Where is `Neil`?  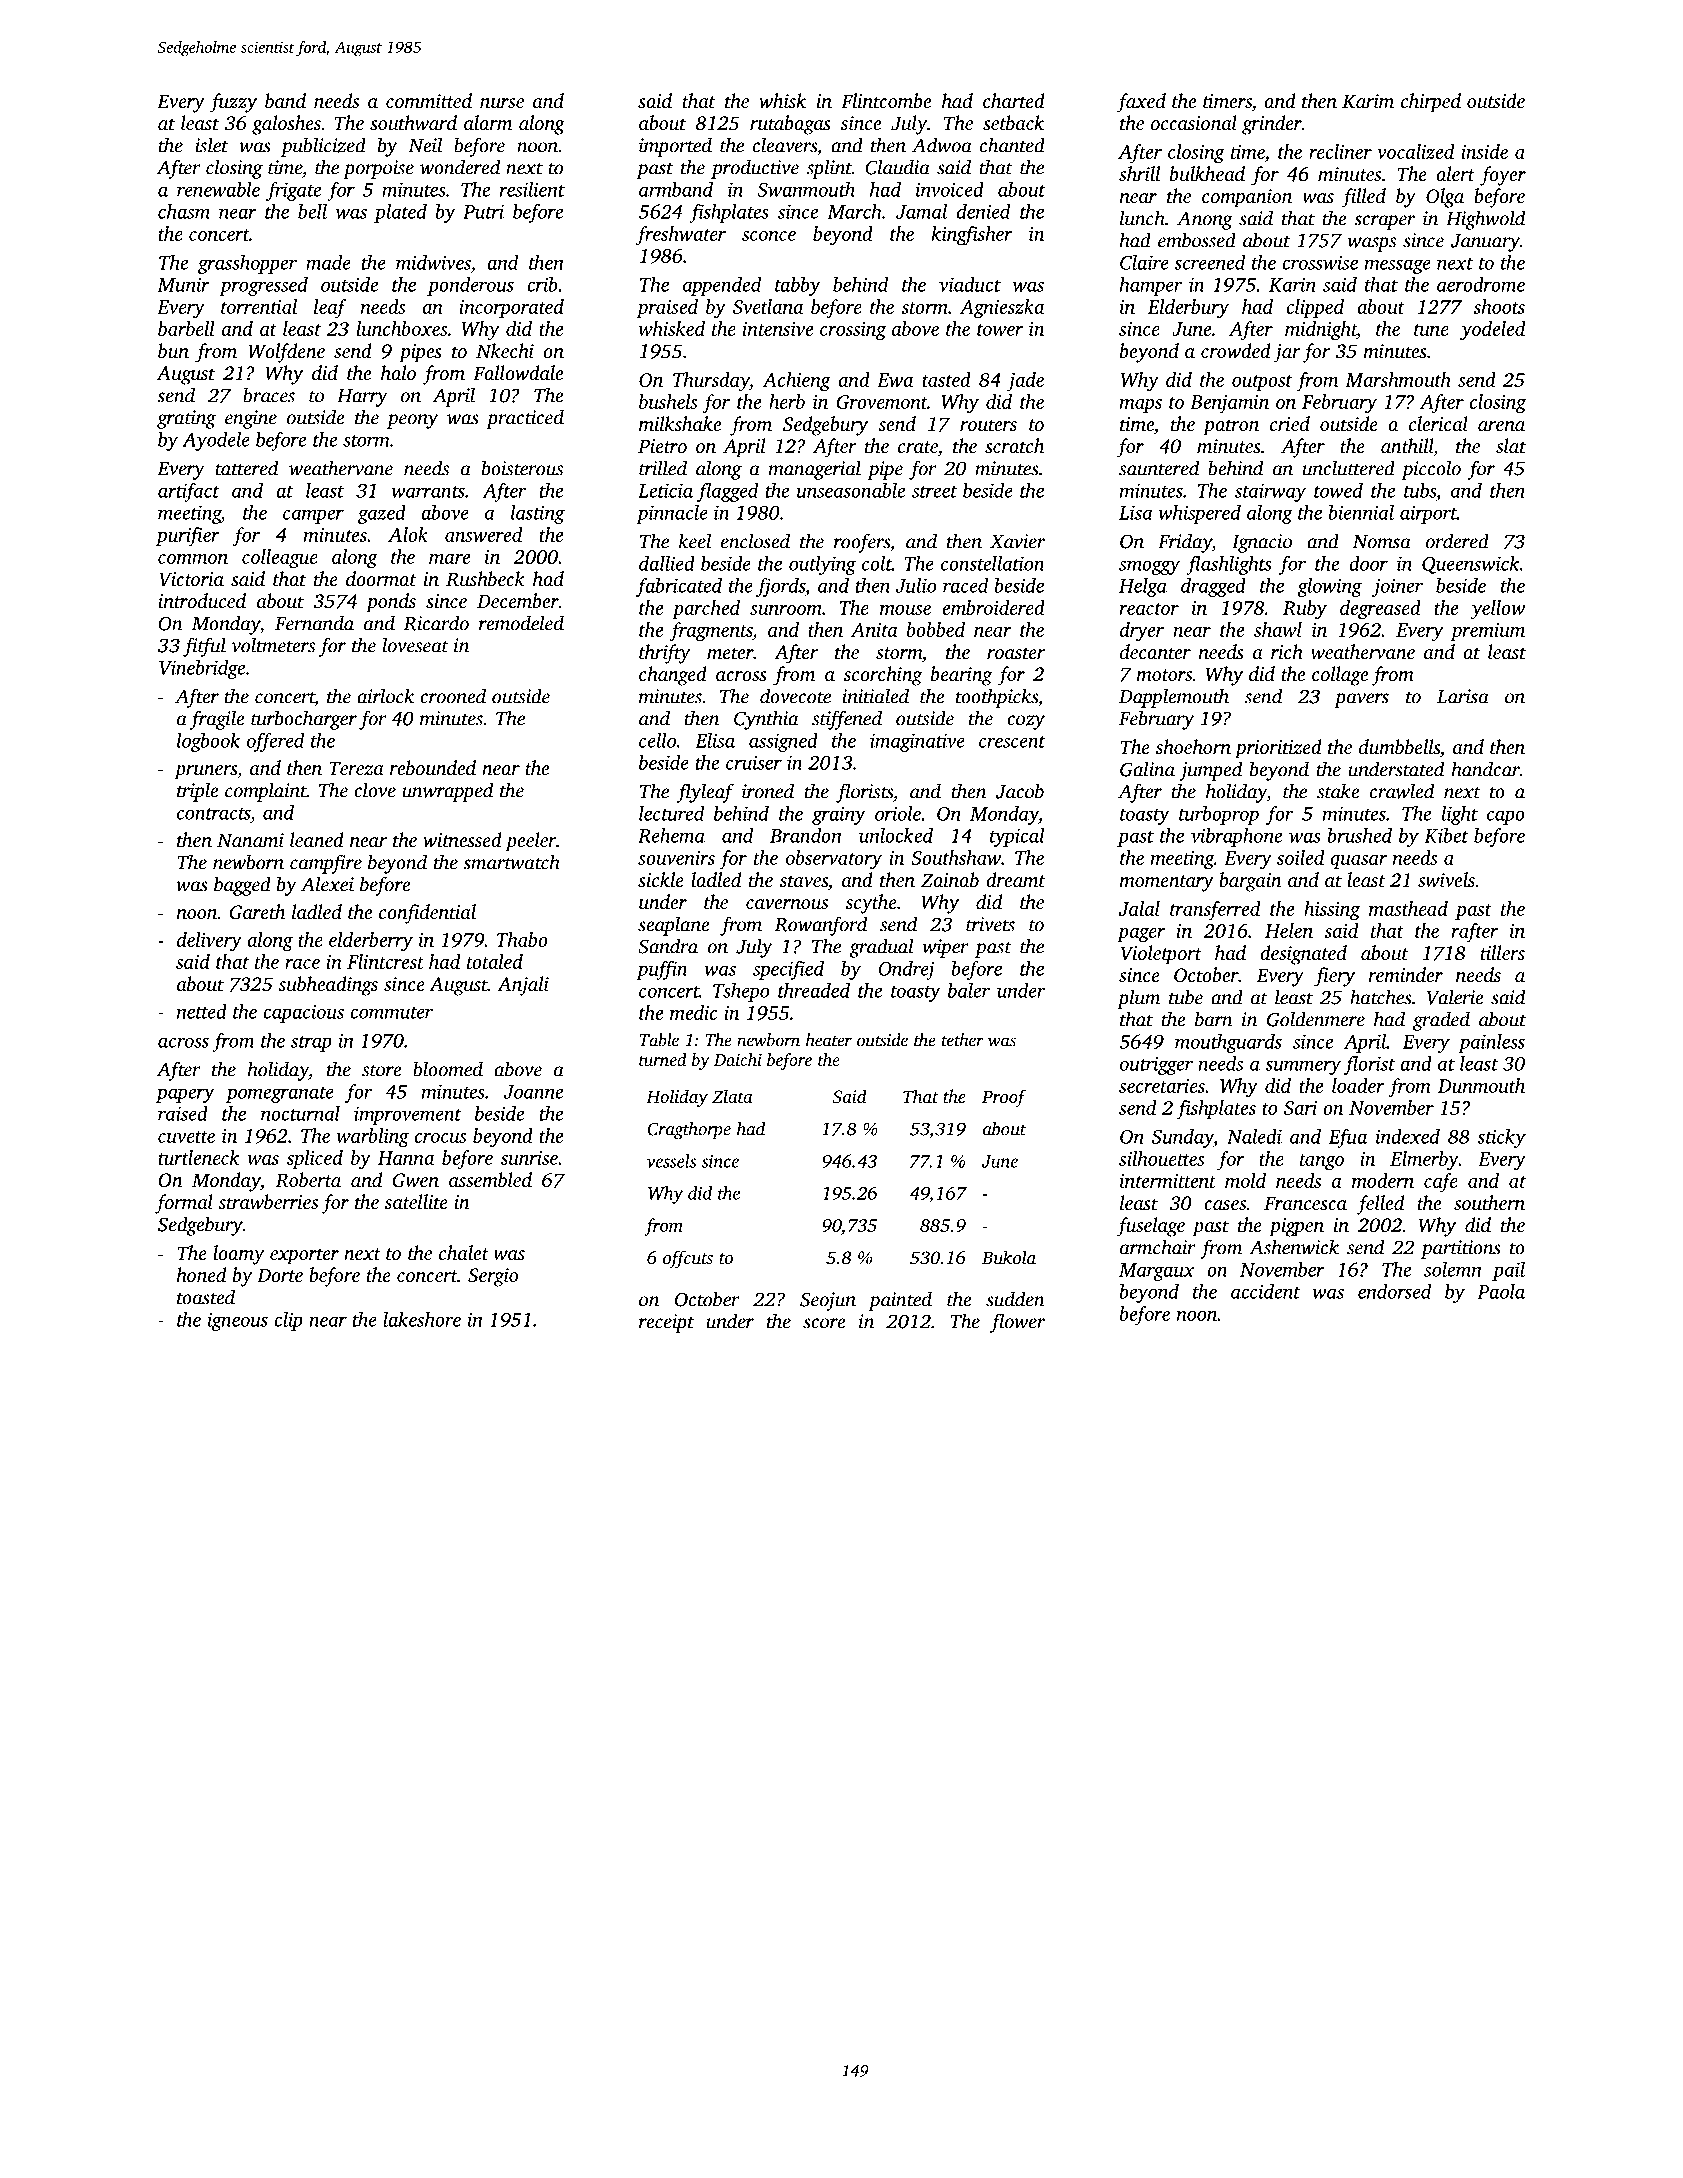 Neil is located at coordinates (425, 145).
